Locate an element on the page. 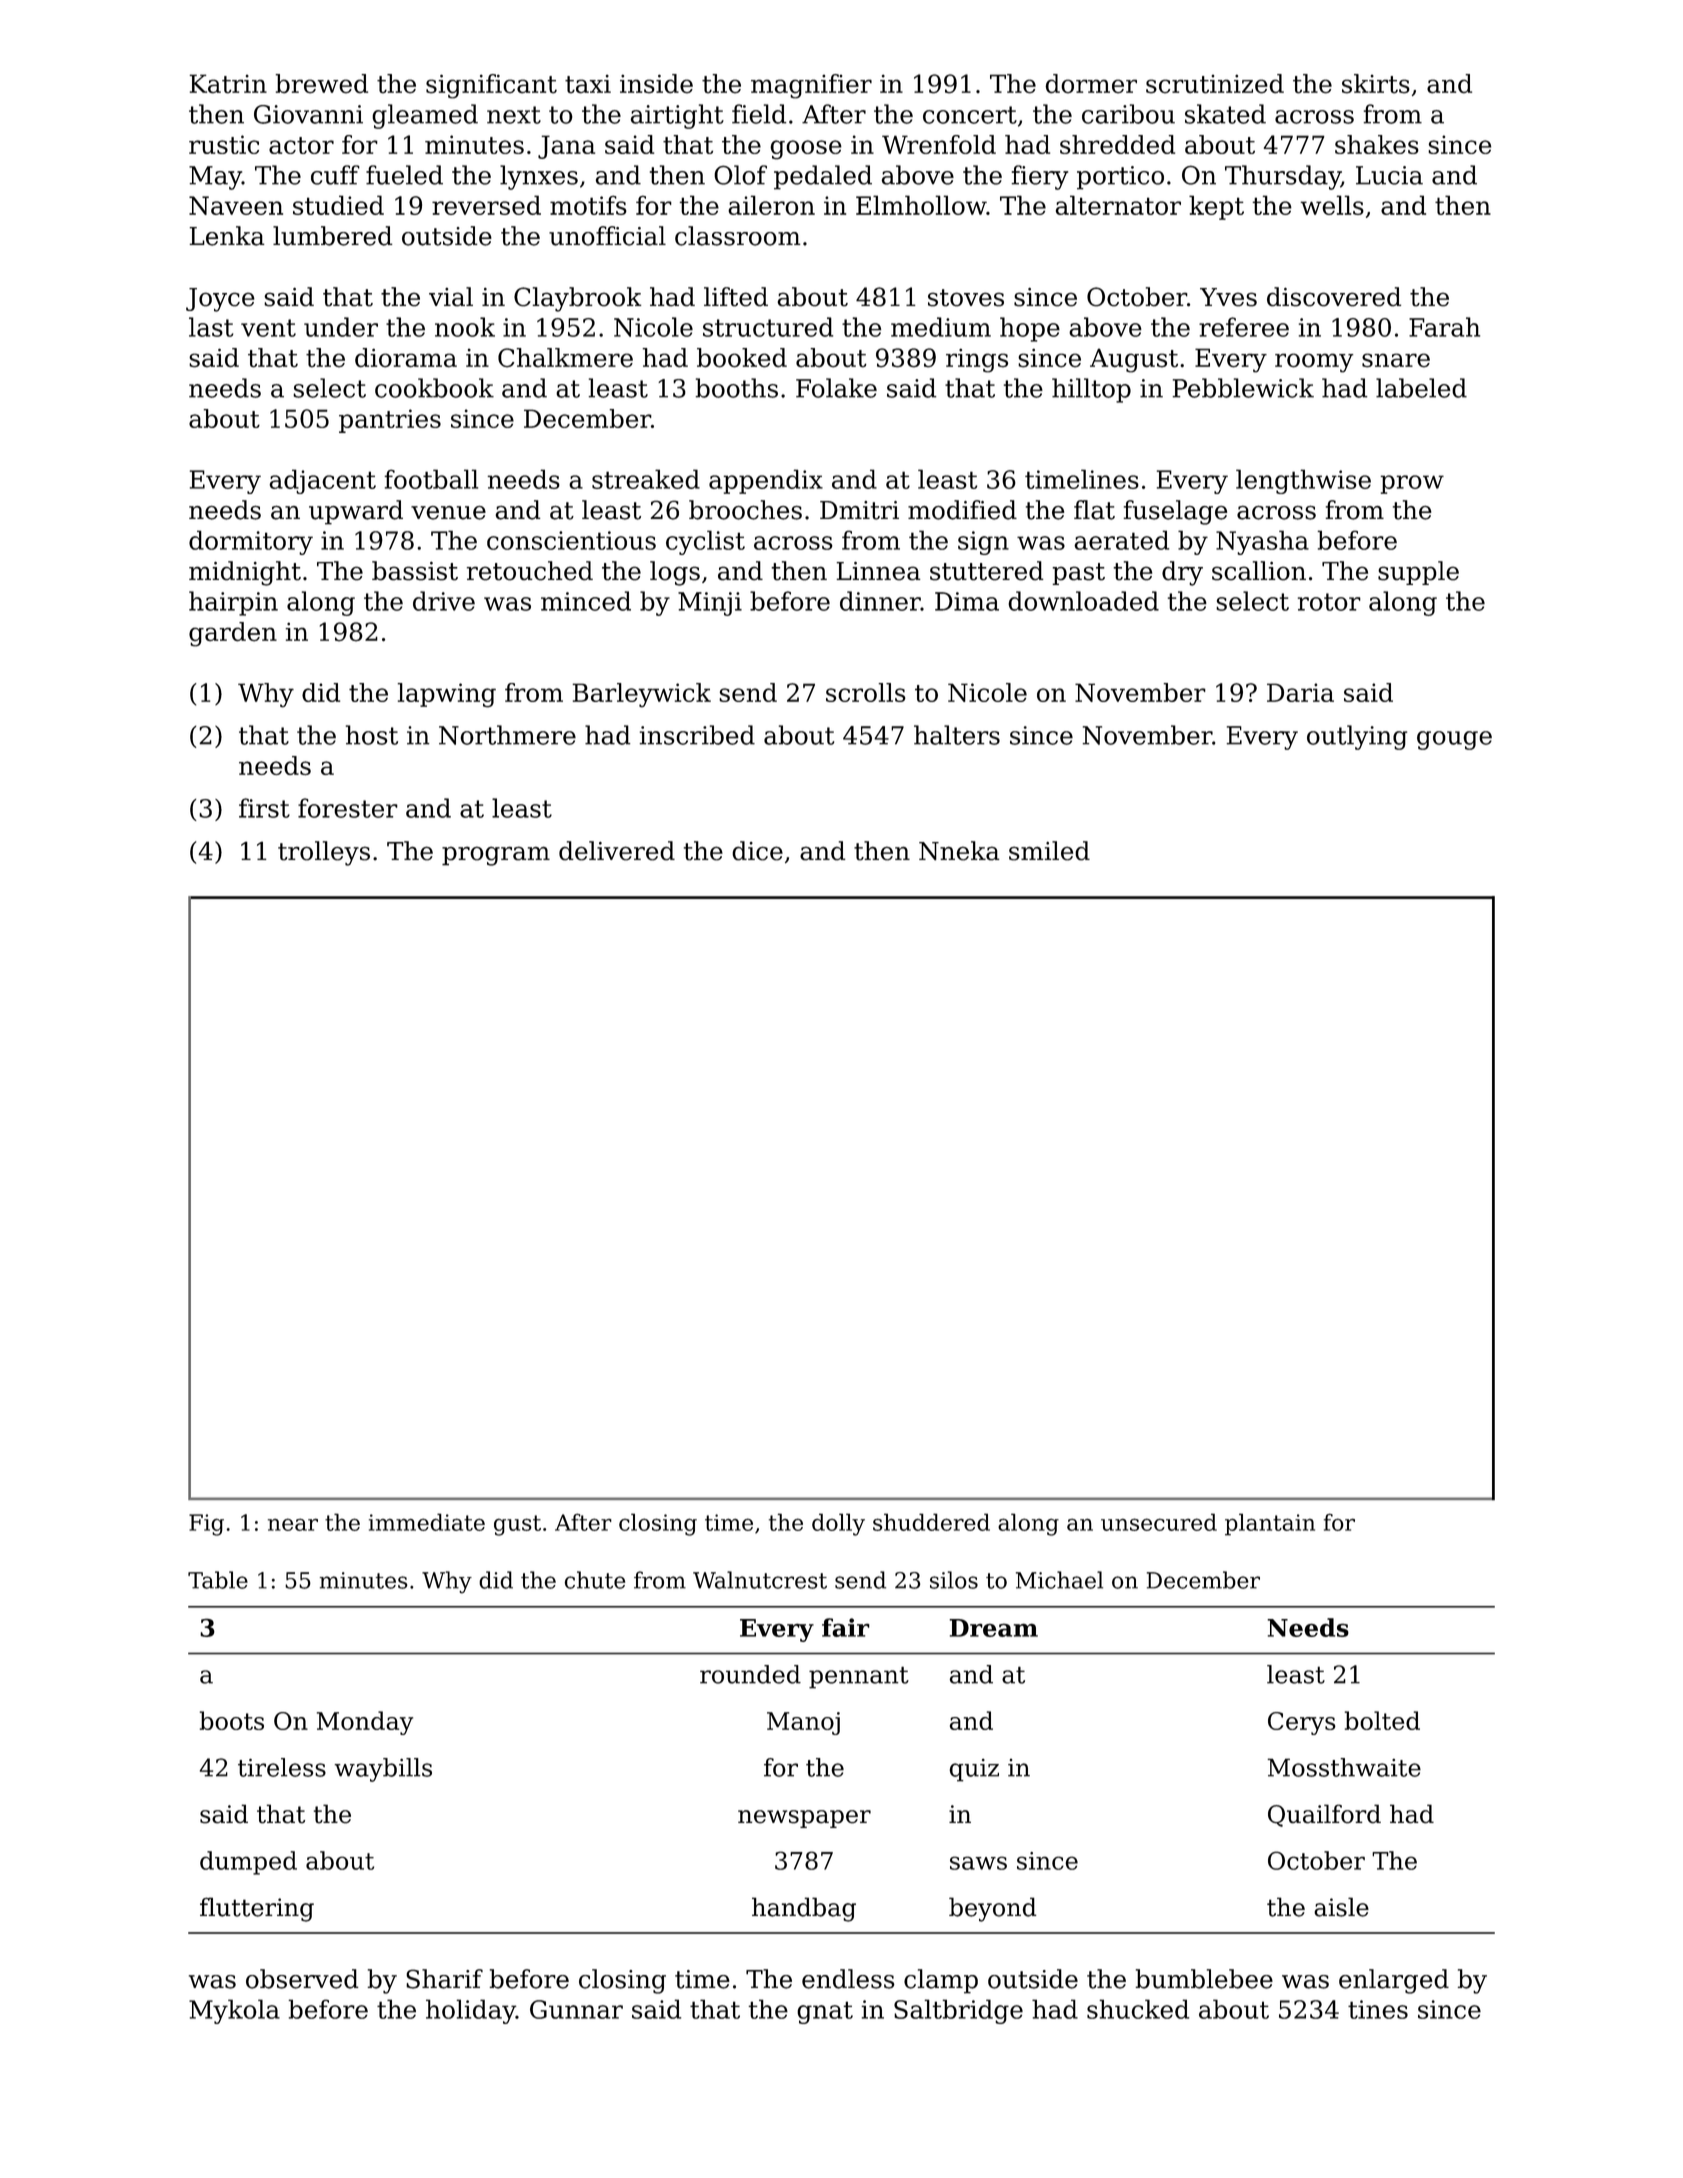  smiled is located at coordinates (1049, 851).
